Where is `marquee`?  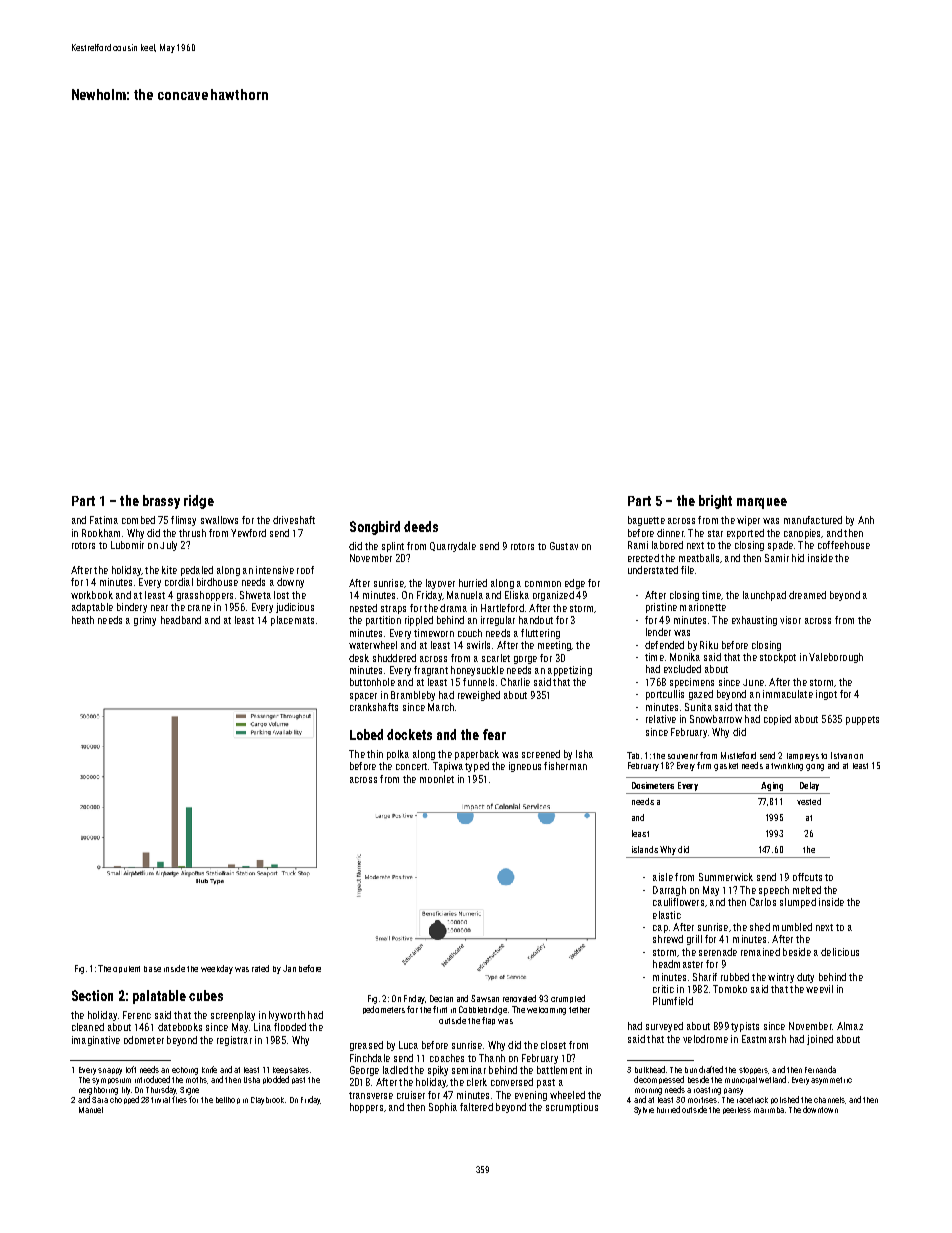
marquee is located at coordinates (762, 503).
